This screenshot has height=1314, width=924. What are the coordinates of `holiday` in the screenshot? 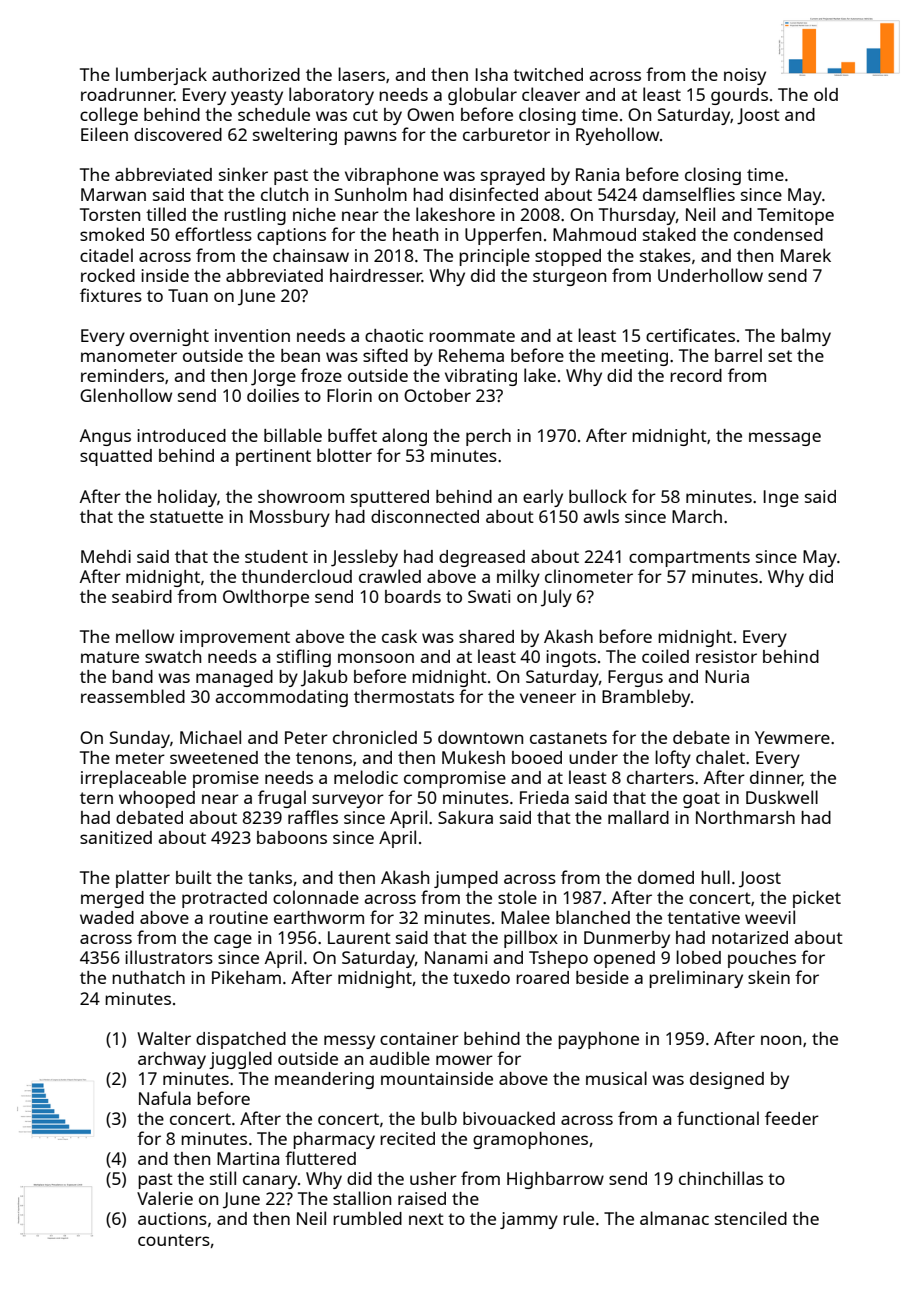 It's located at (187, 498).
